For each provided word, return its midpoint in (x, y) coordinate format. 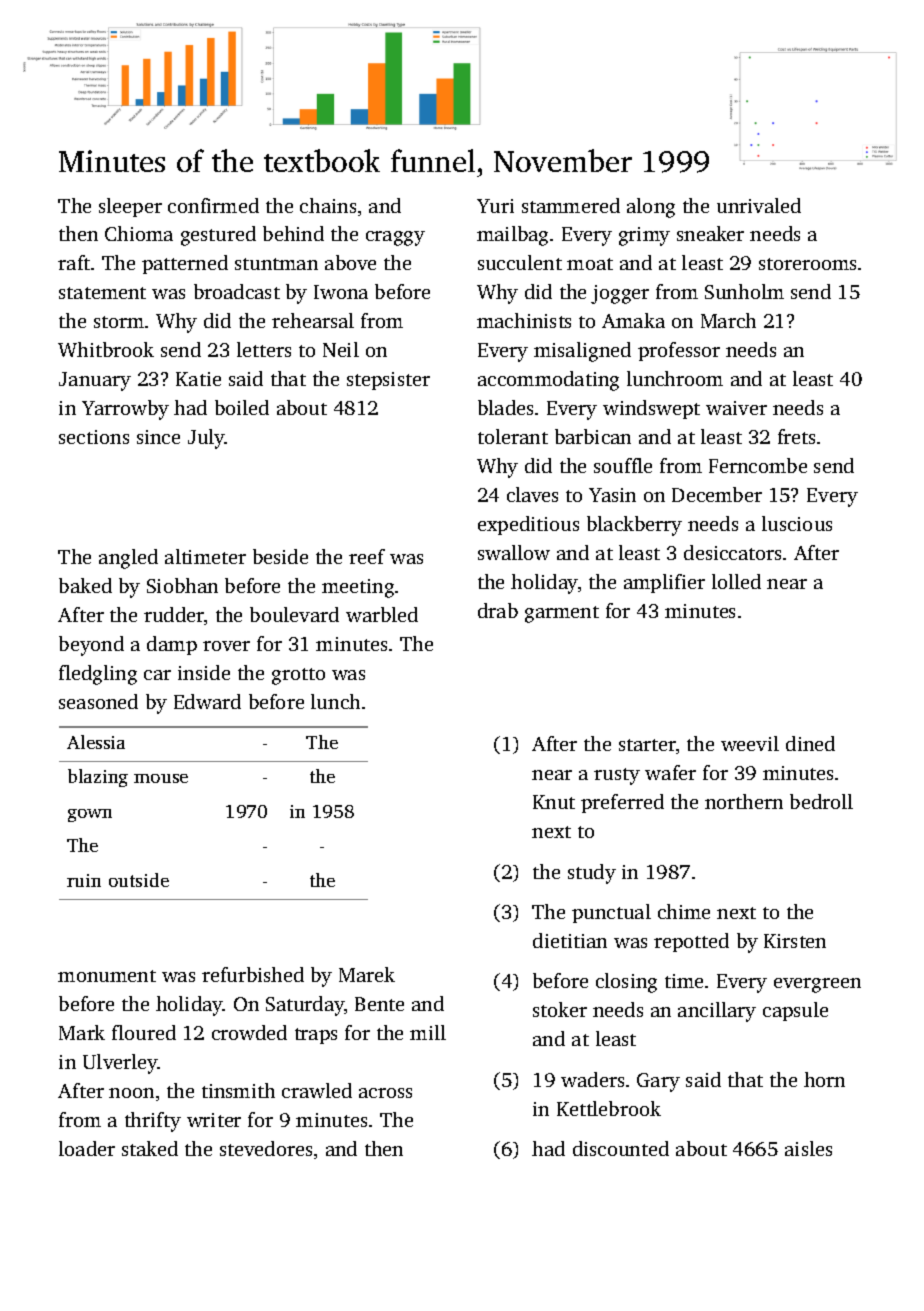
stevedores (266, 1148)
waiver (736, 408)
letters (264, 349)
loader (87, 1148)
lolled (736, 581)
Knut (554, 802)
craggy (395, 238)
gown (90, 815)
